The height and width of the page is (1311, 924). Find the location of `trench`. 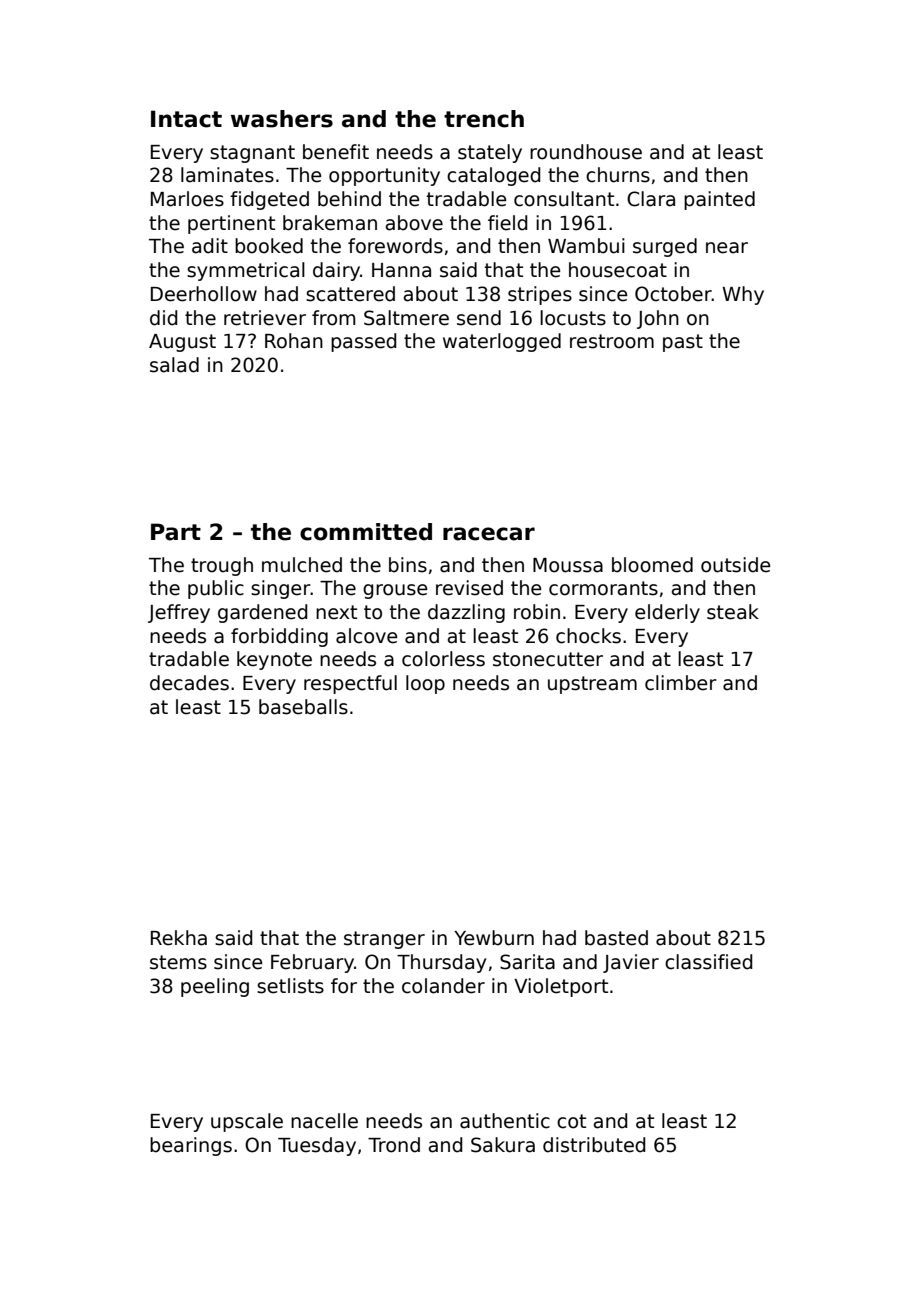

trench is located at coordinates (484, 119).
